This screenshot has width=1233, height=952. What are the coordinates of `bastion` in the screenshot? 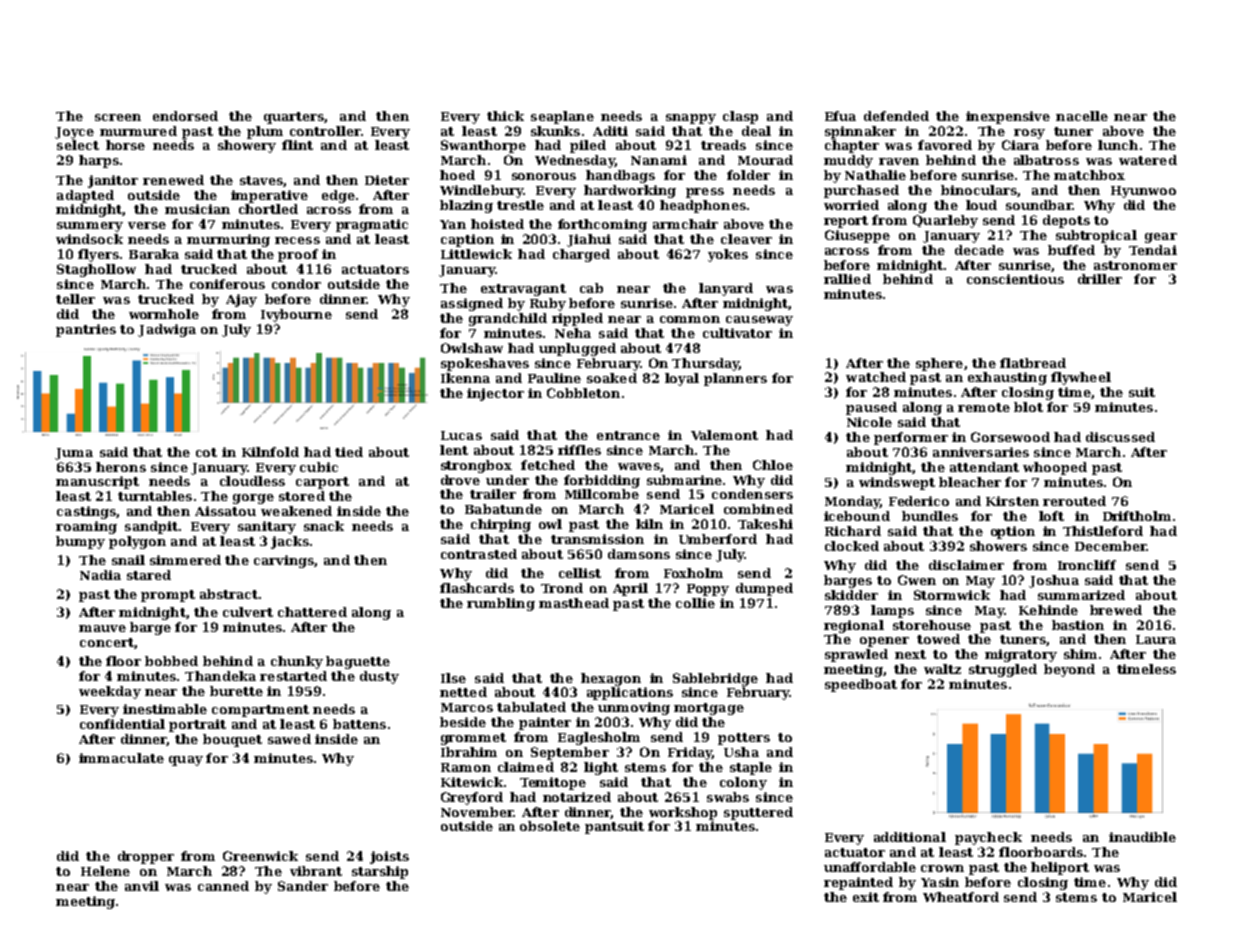 It's located at (1078, 625).
